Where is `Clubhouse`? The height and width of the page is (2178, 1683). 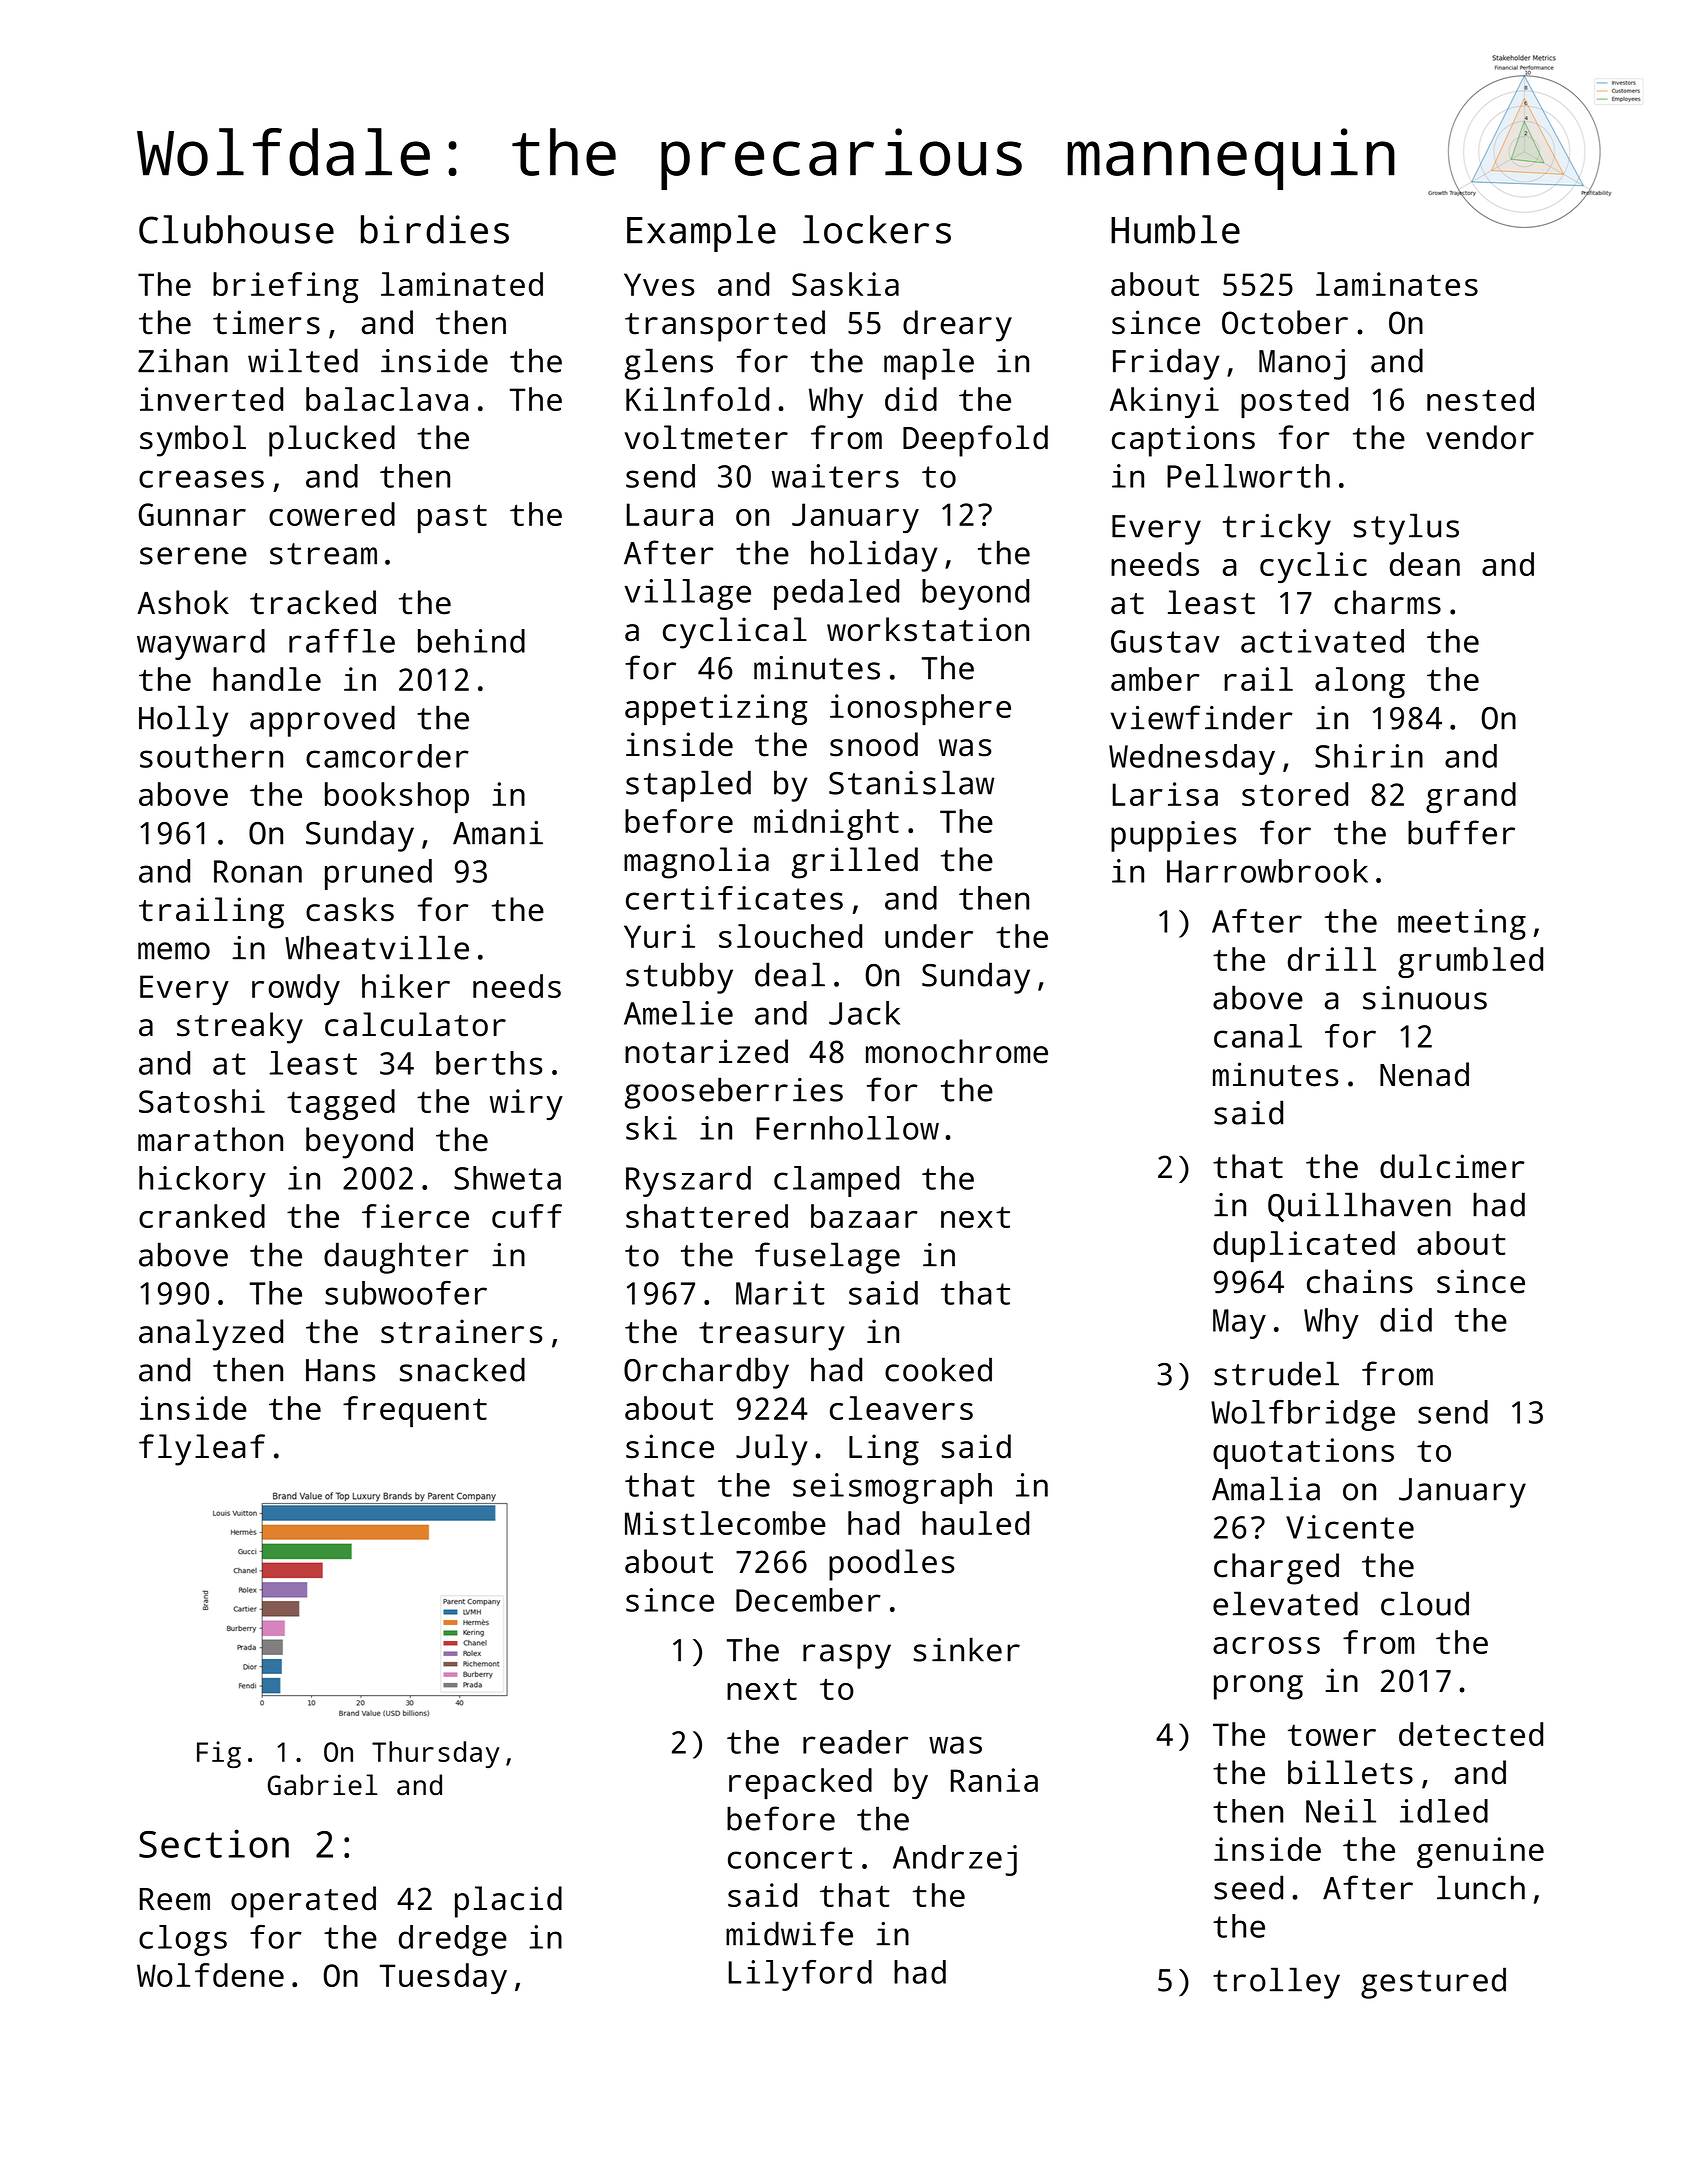
Clubhouse is located at coordinates (236, 229).
